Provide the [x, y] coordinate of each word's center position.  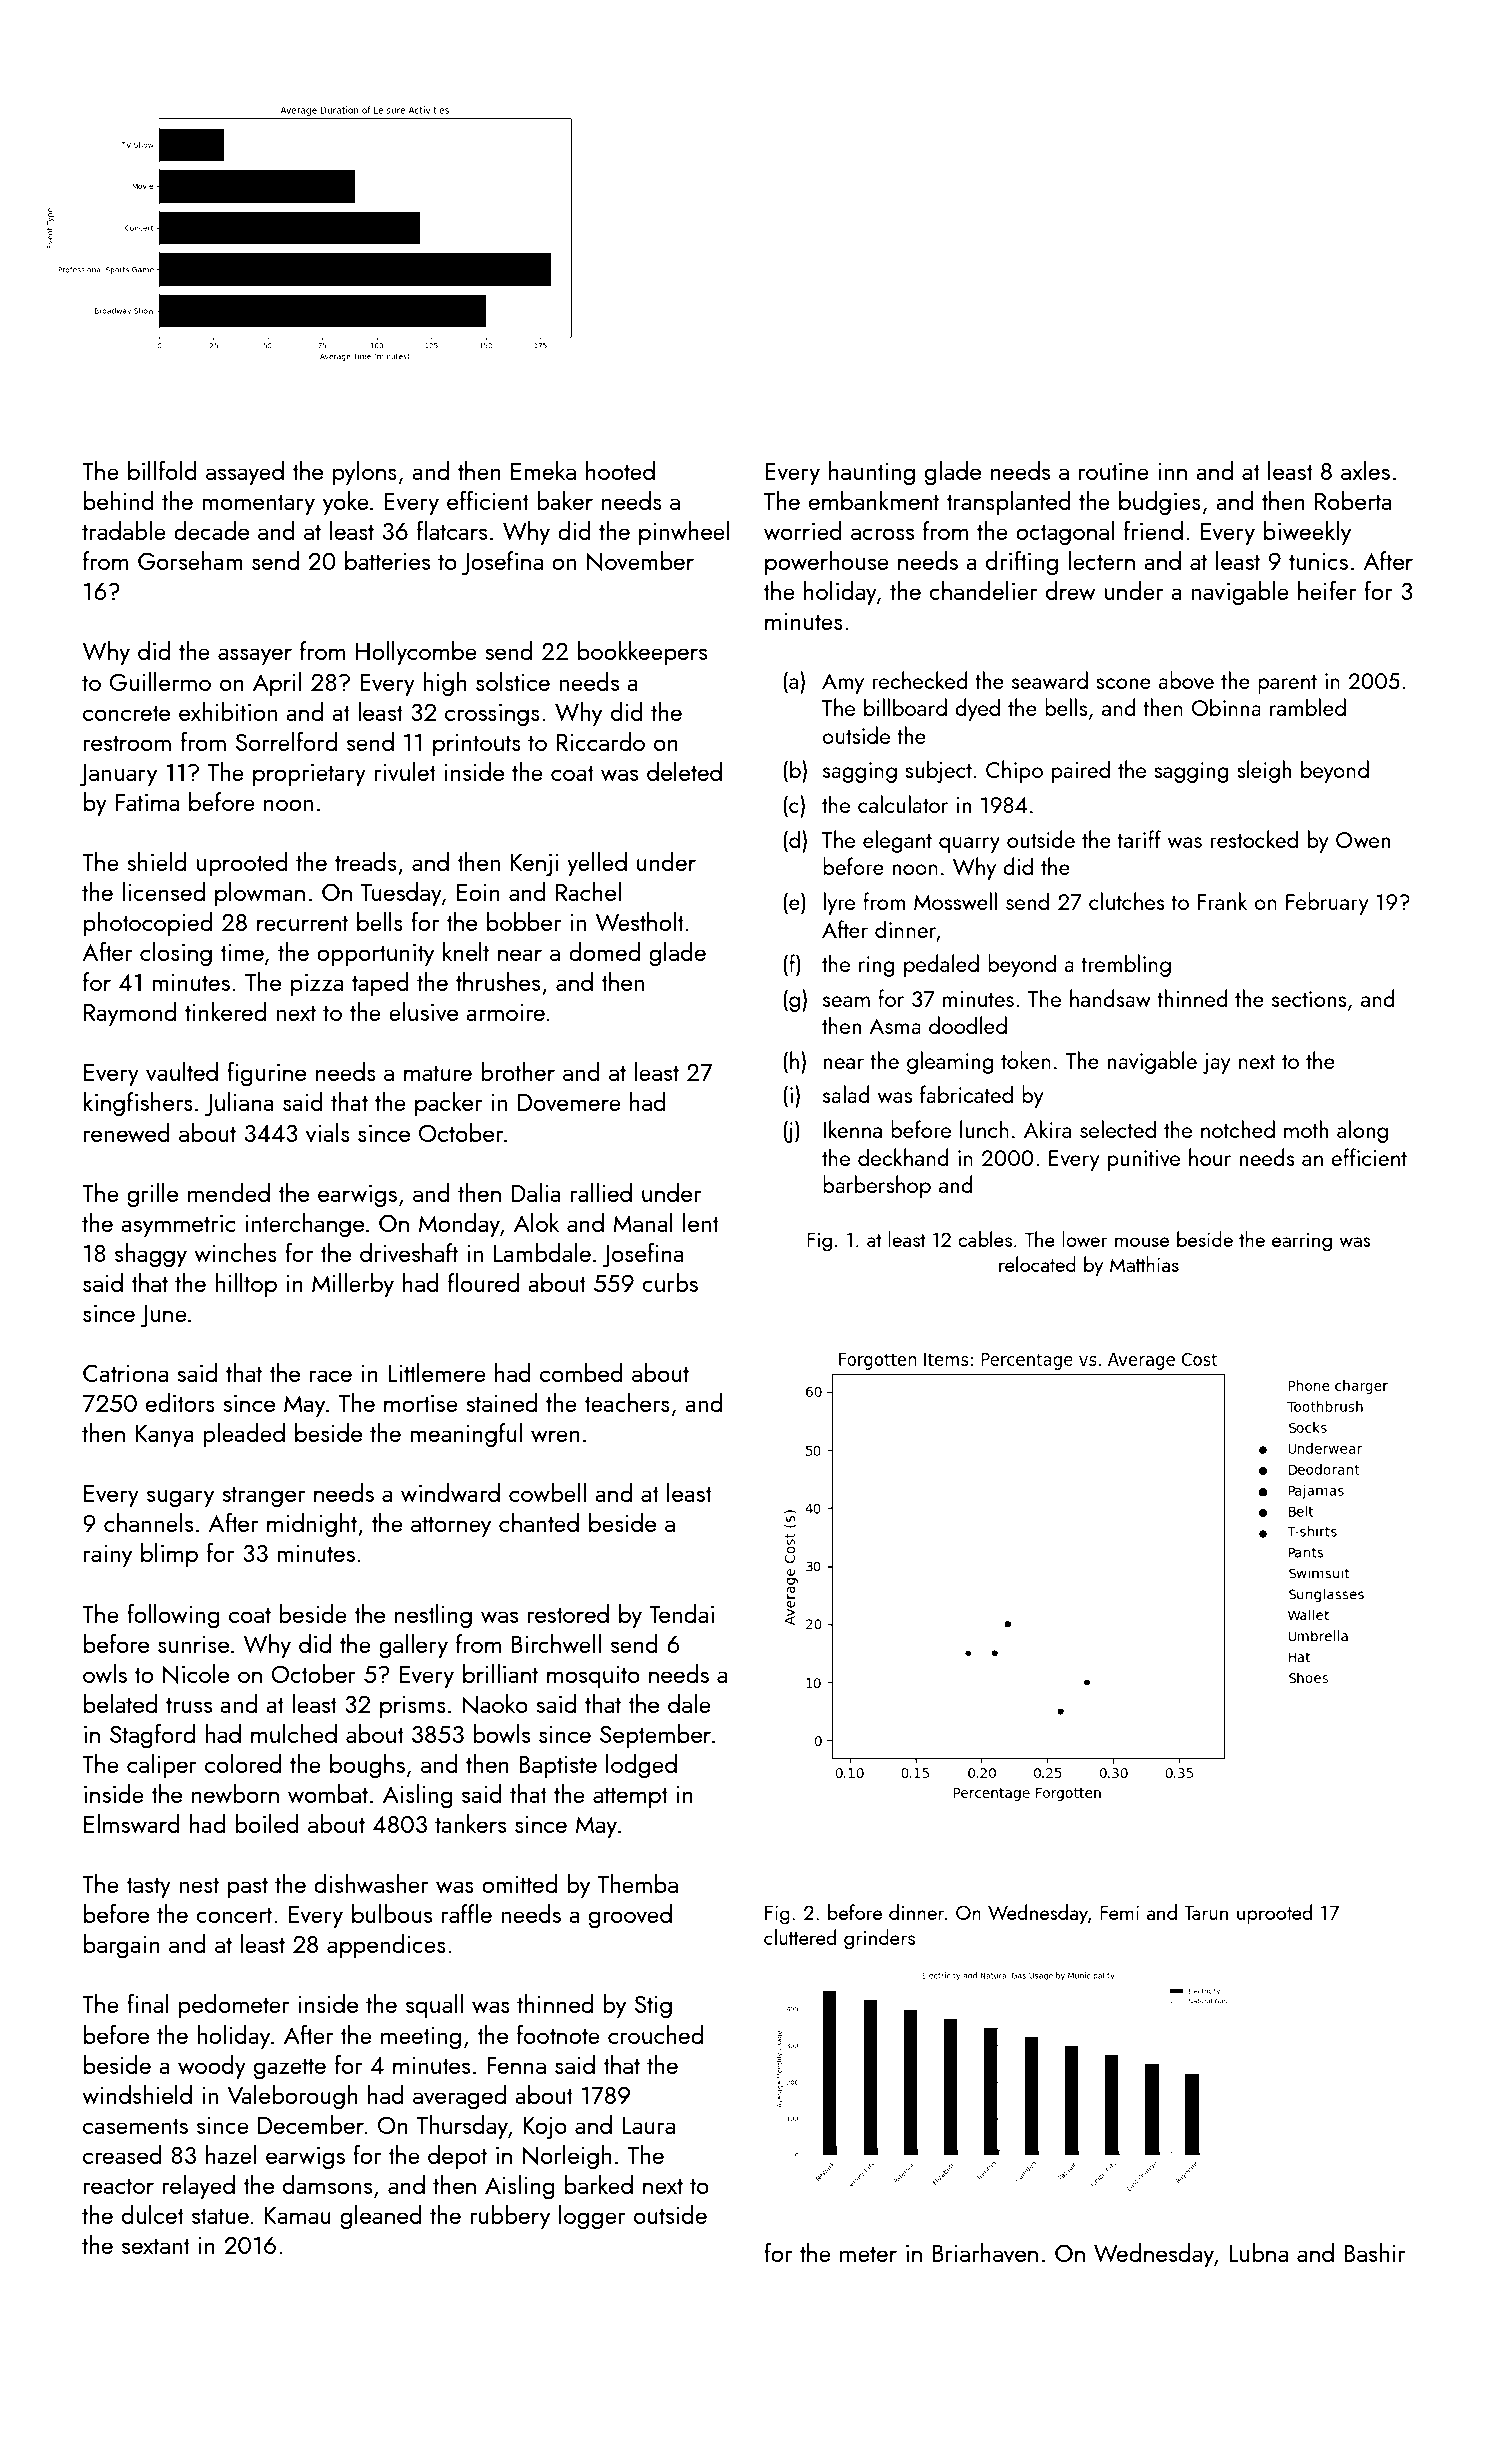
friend [1153, 530]
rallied [601, 1192]
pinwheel [684, 533]
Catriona [125, 1373]
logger [592, 2217]
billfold [162, 470]
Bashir [1374, 2252]
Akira [1047, 1129]
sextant [156, 2246]
